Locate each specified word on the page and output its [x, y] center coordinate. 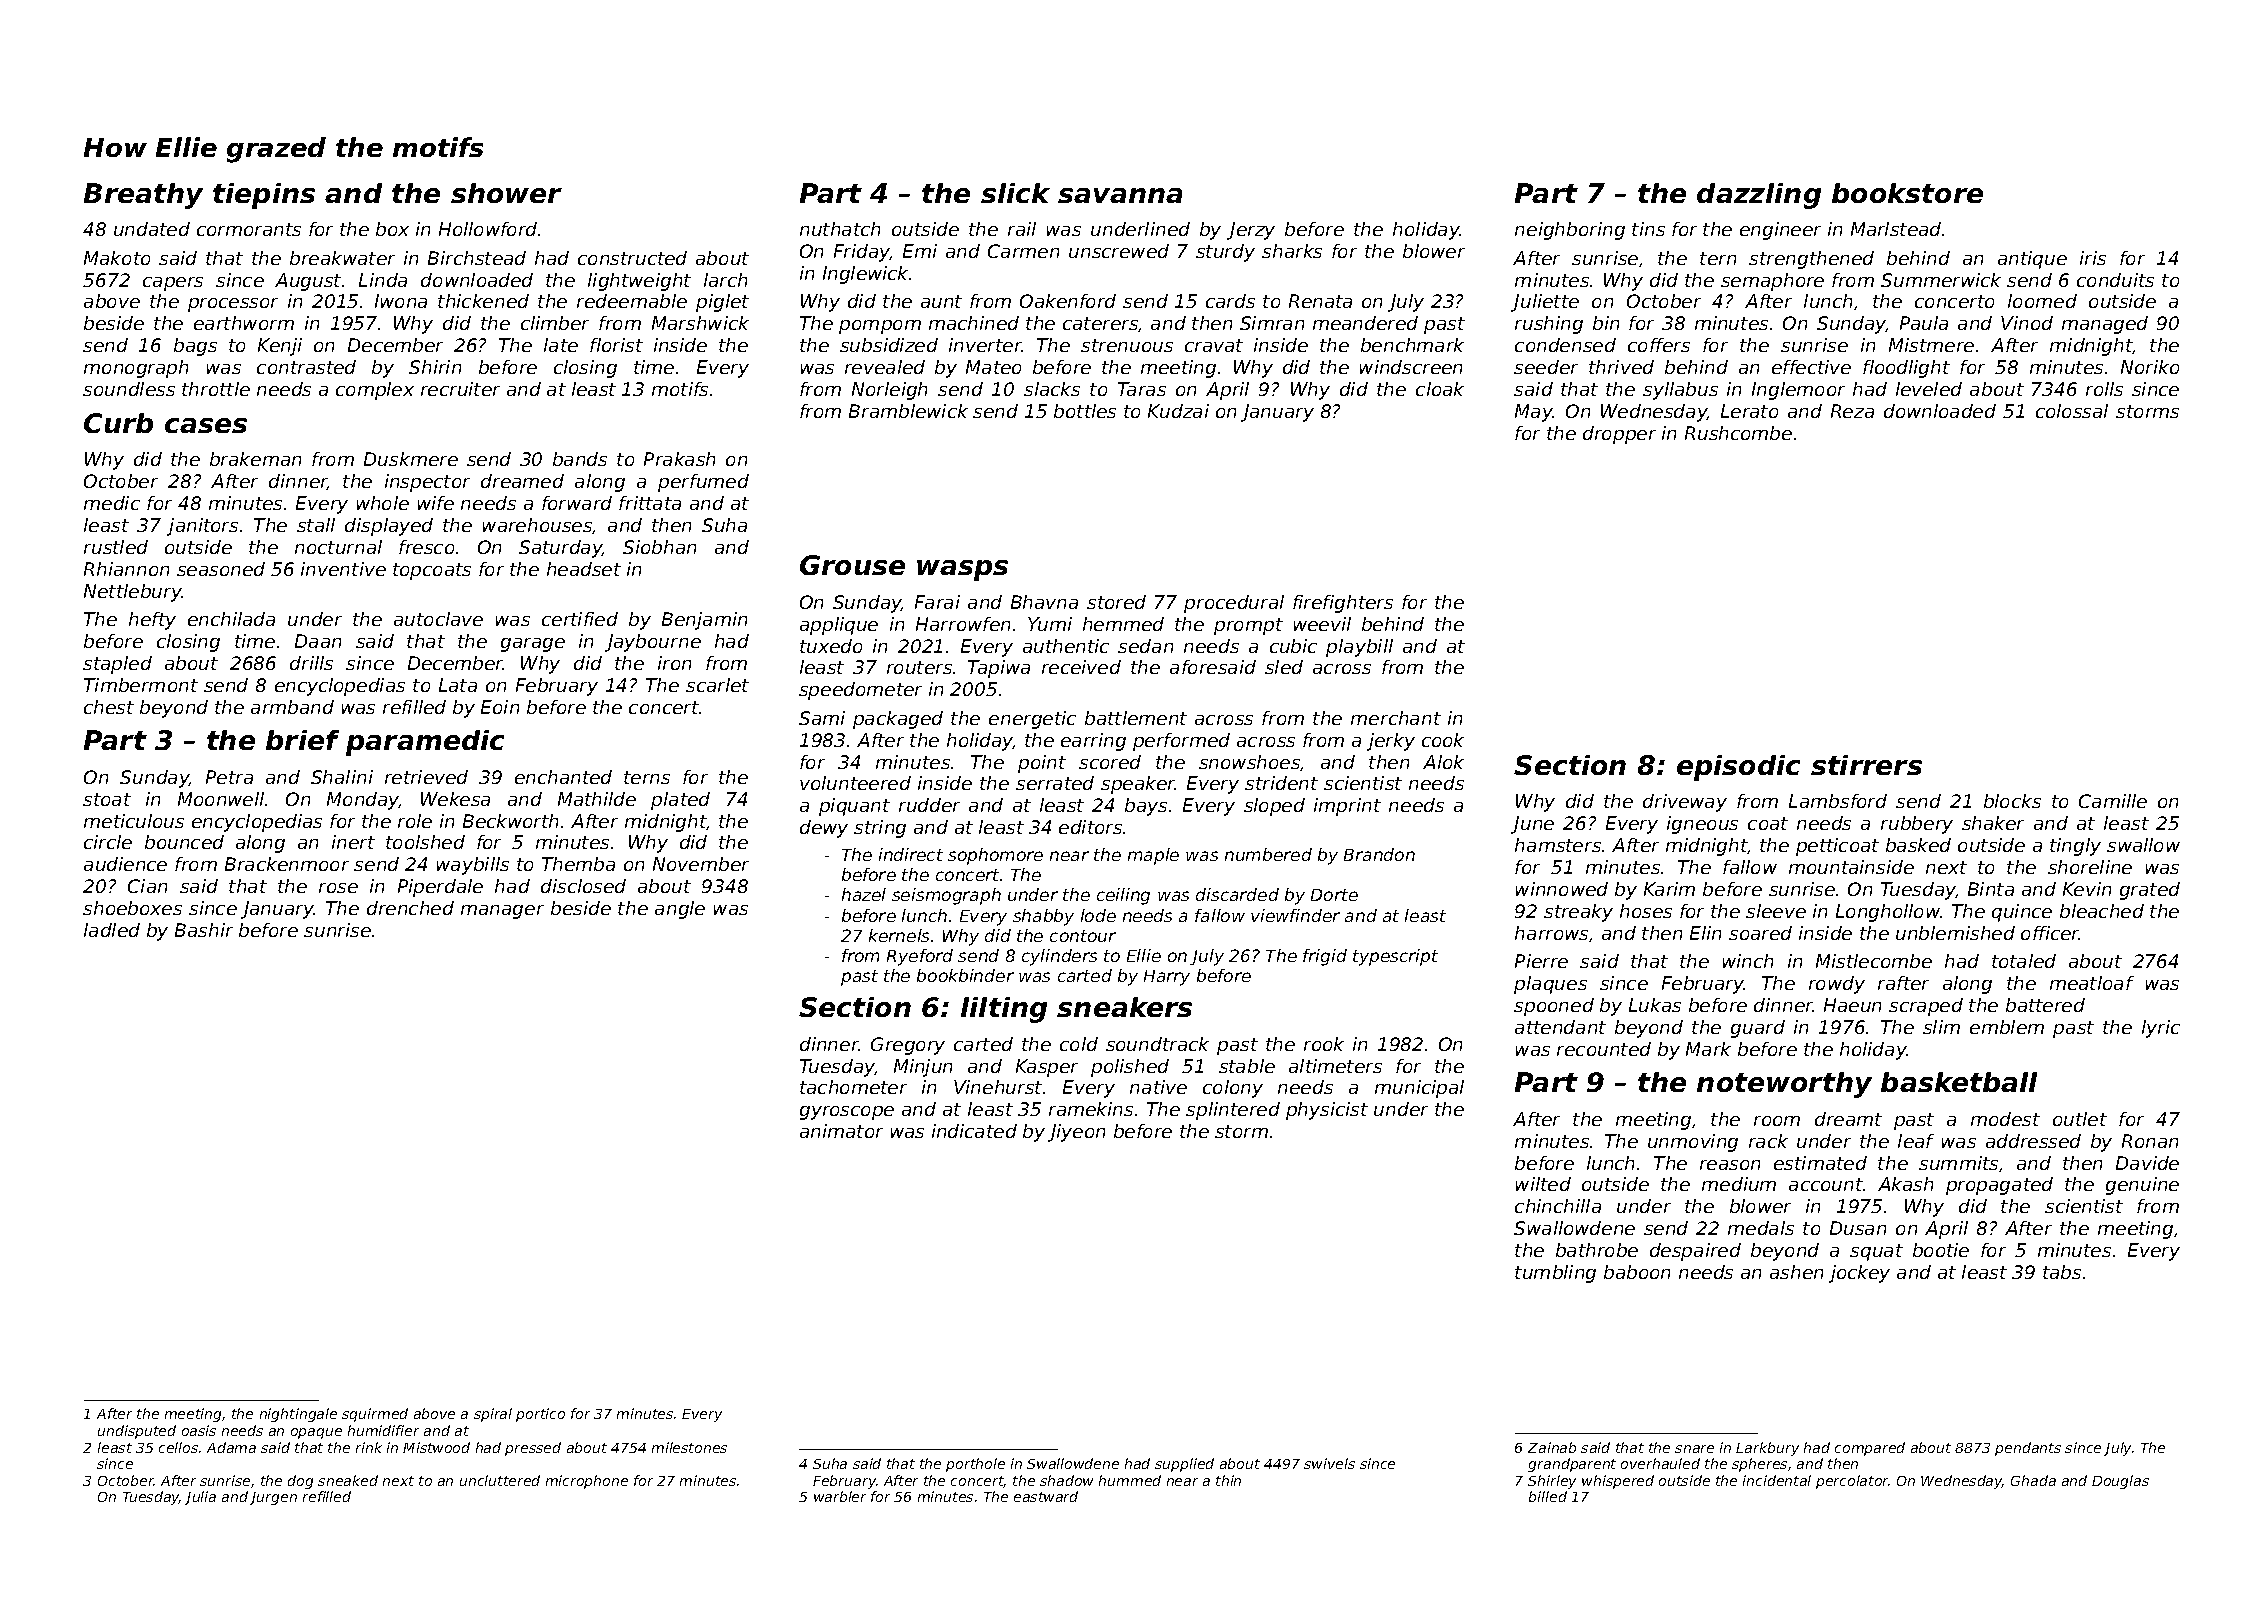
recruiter [460, 389]
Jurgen [273, 1498]
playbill [1359, 648]
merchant [1396, 718]
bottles [1085, 411]
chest [109, 707]
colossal [2072, 411]
